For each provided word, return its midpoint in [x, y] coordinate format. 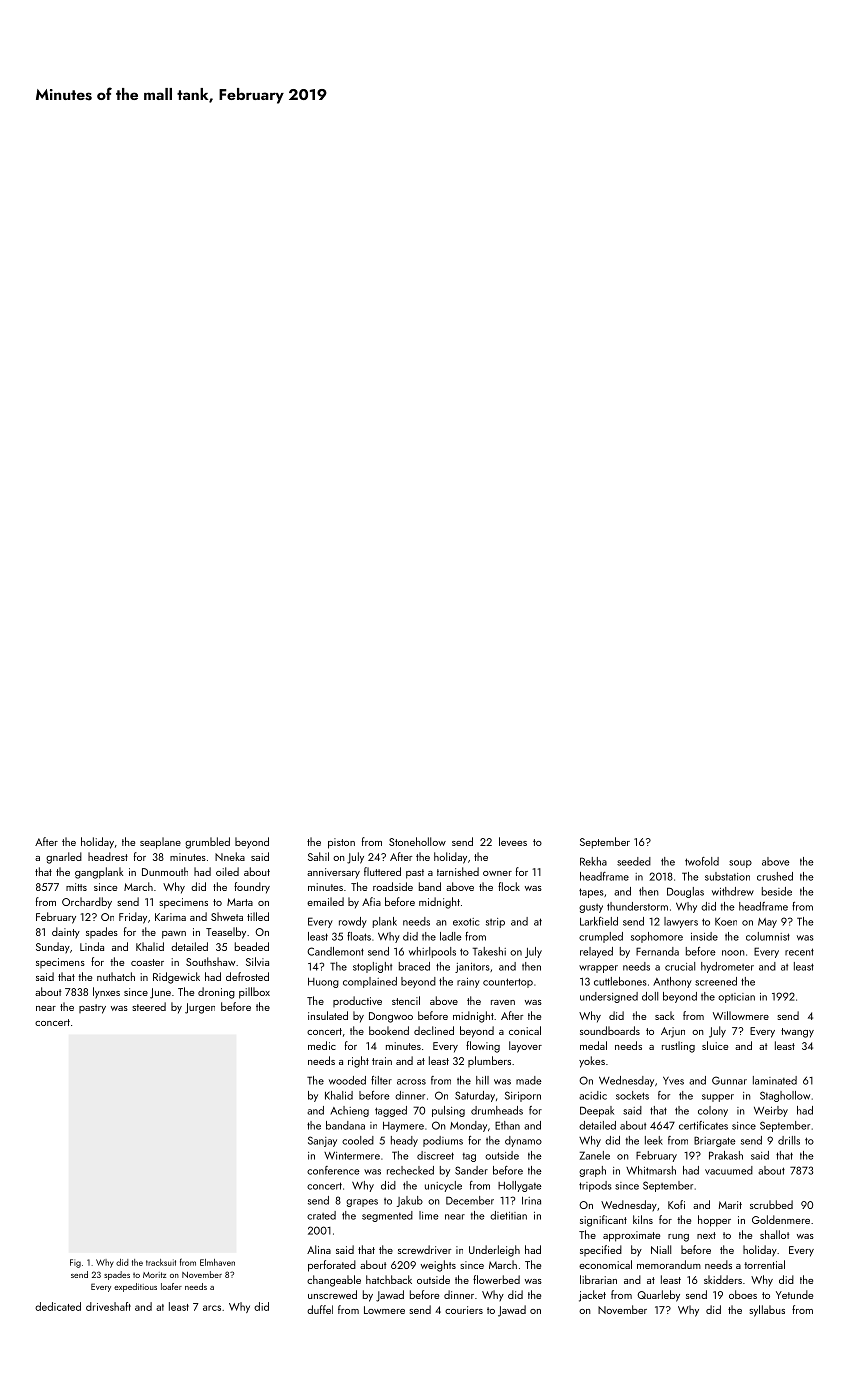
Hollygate [520, 1186]
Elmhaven [217, 1262]
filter [381, 1080]
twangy [797, 1033]
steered [149, 1006]
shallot [775, 1234]
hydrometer [727, 967]
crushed [775, 876]
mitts [76, 887]
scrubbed [771, 1204]
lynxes [106, 993]
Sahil [318, 856]
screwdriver [424, 1249]
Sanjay [322, 1141]
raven [503, 1002]
